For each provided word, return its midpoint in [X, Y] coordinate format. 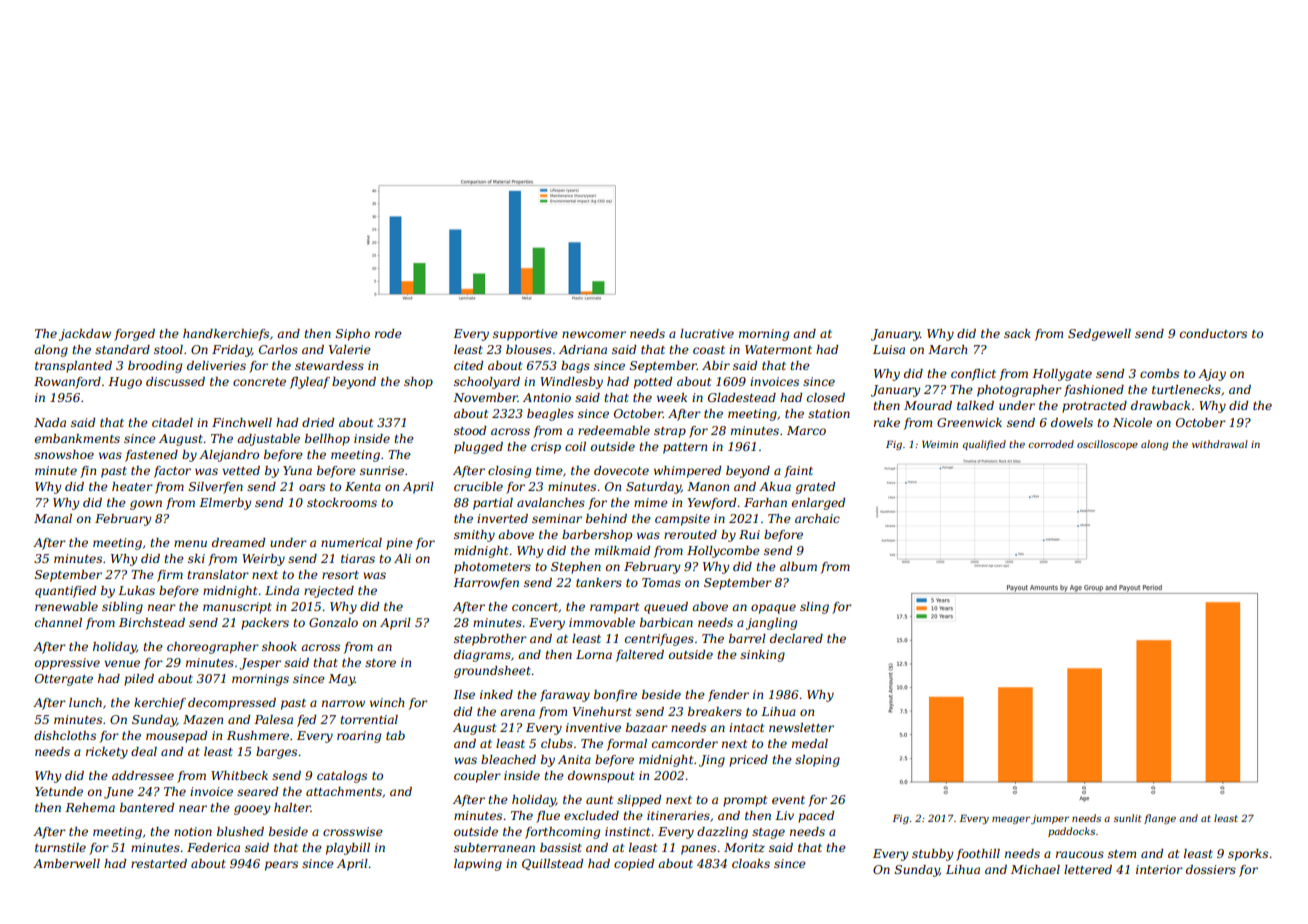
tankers [599, 582]
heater [132, 486]
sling [814, 608]
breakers [715, 711]
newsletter [801, 727]
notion [193, 831]
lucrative [707, 333]
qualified [984, 445]
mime [651, 502]
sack [1017, 333]
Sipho [353, 335]
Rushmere [258, 735]
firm [170, 576]
